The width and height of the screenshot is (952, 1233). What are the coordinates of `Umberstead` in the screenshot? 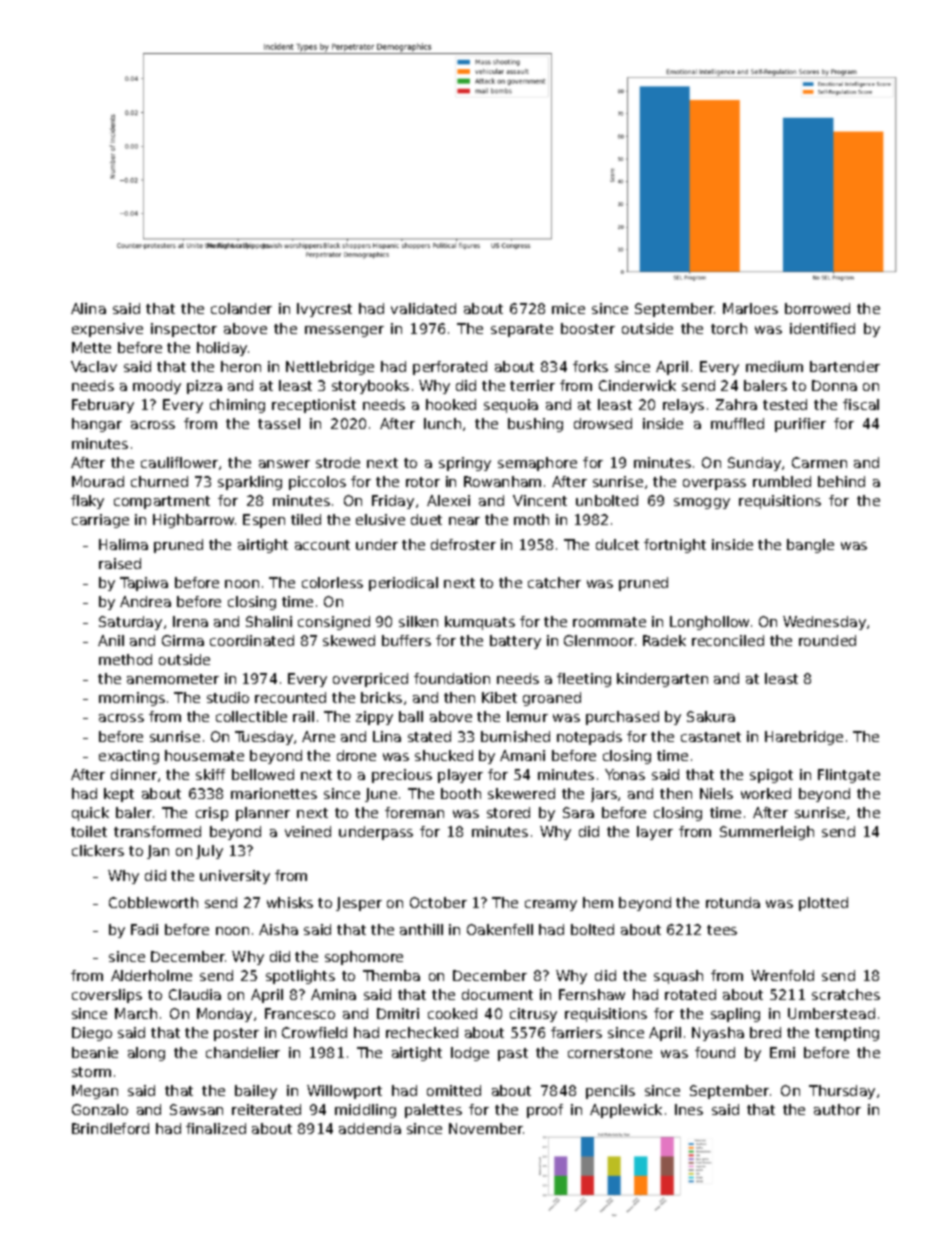 It's located at (831, 1013).
